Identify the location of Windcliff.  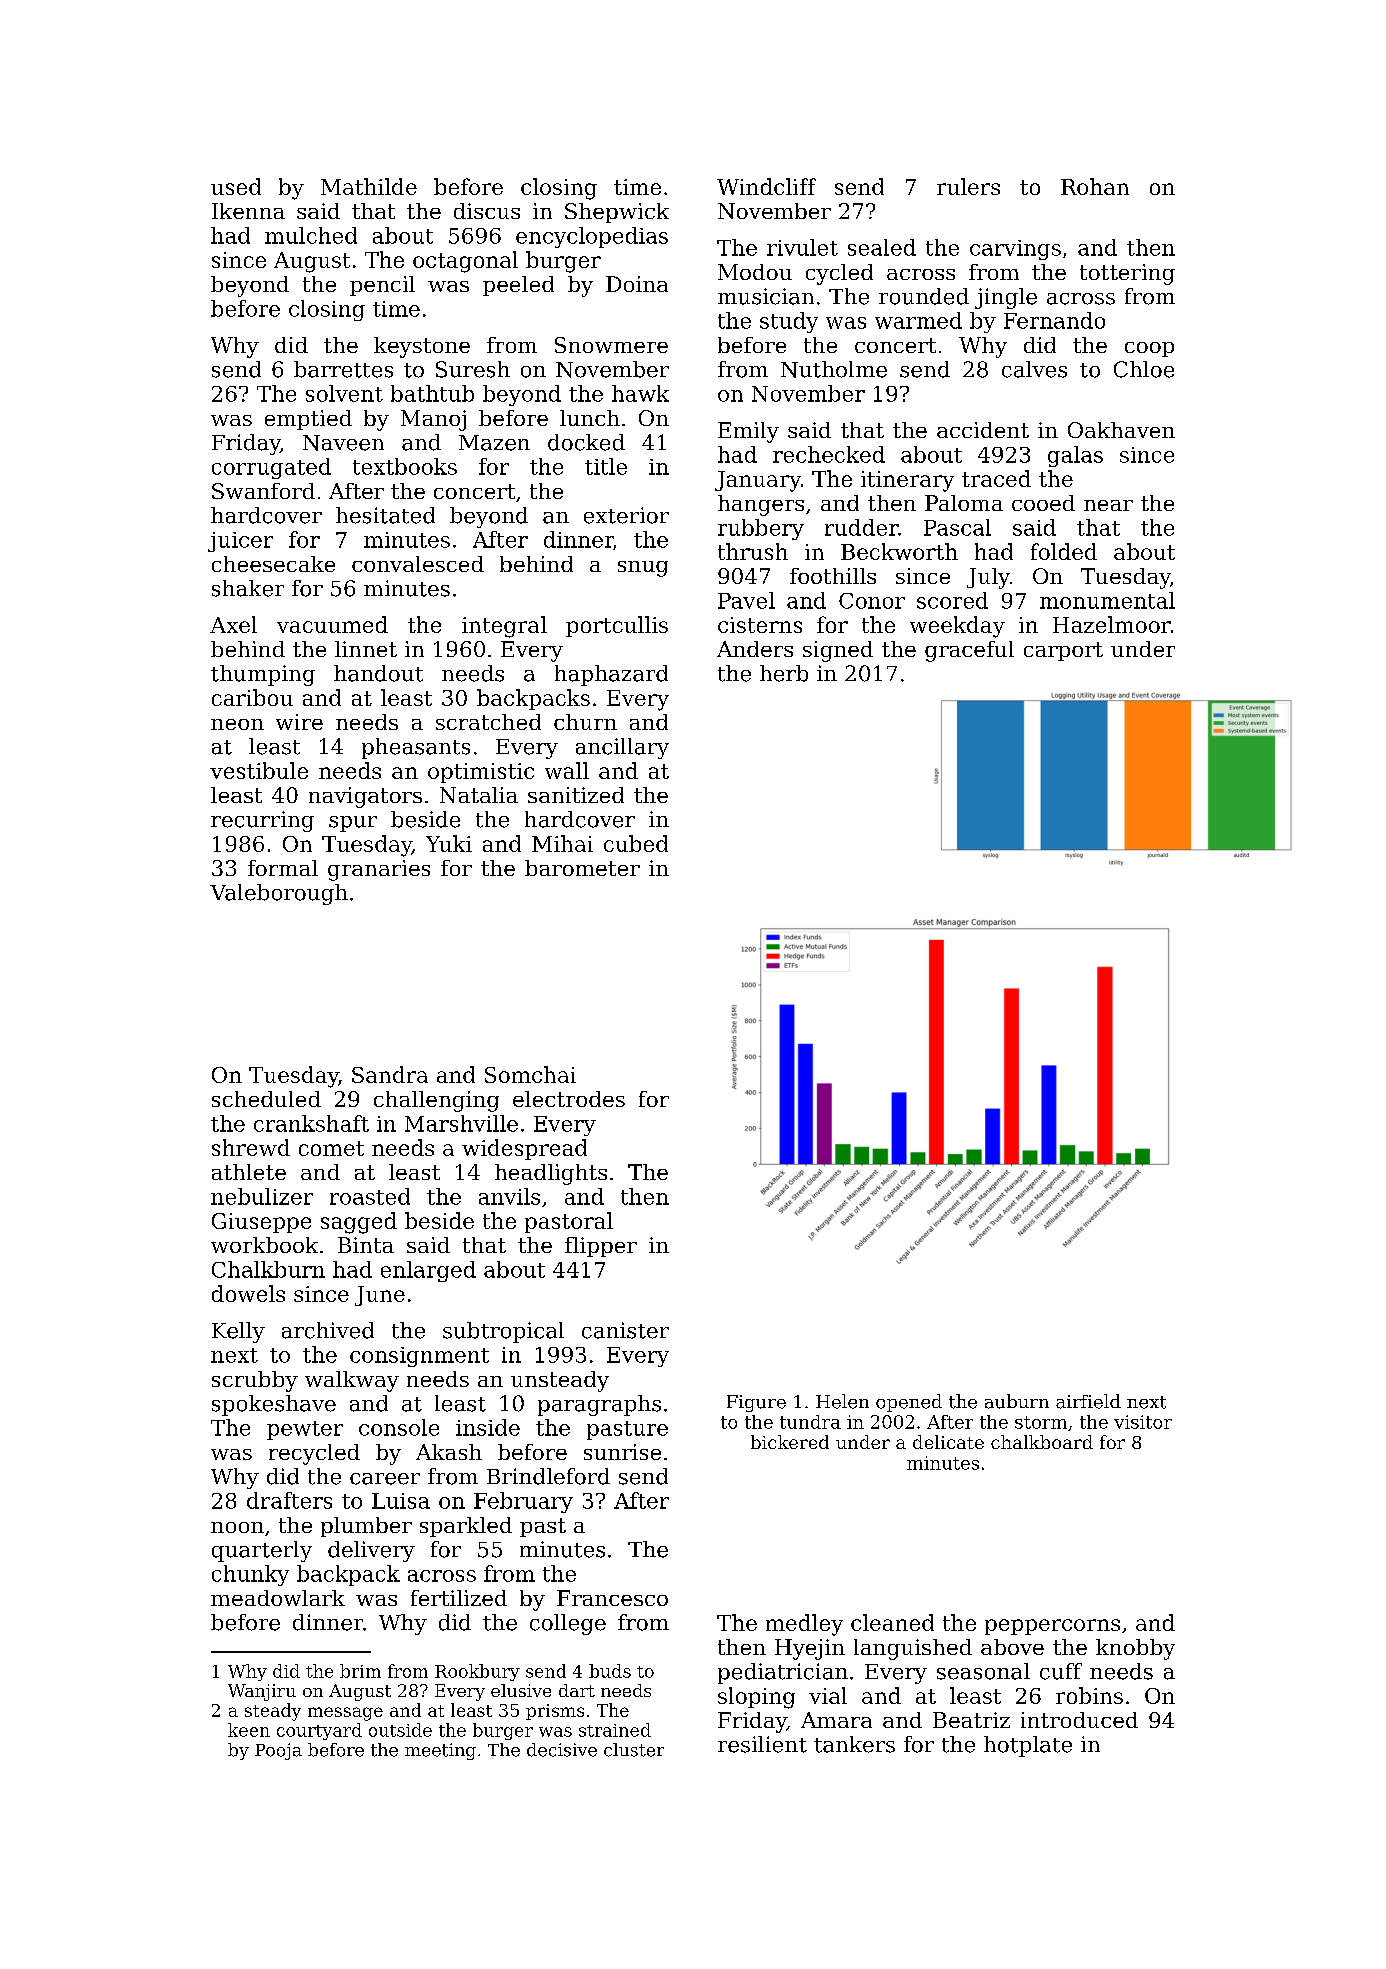
(766, 186).
